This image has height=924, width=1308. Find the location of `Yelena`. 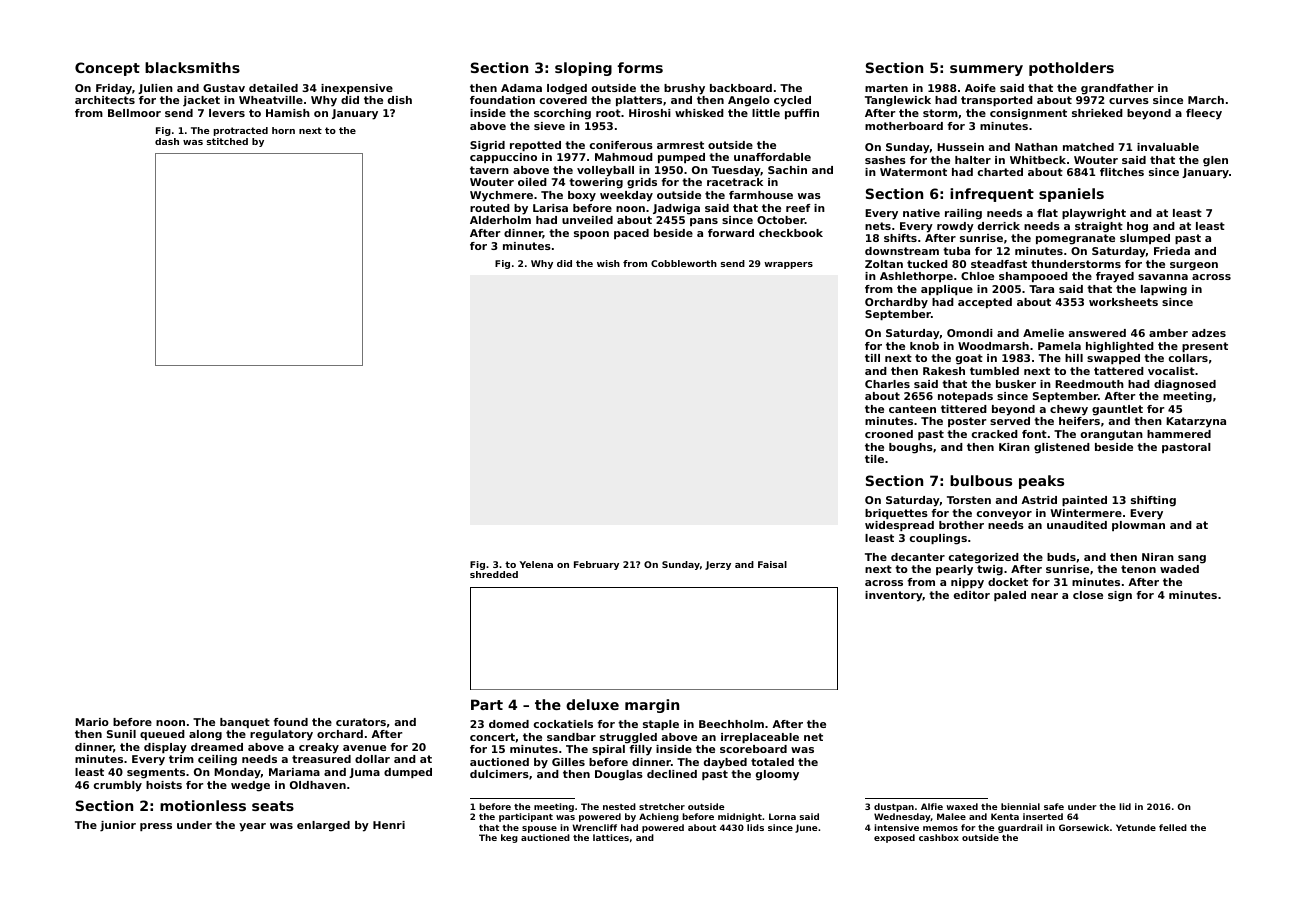

Yelena is located at coordinates (536, 564).
